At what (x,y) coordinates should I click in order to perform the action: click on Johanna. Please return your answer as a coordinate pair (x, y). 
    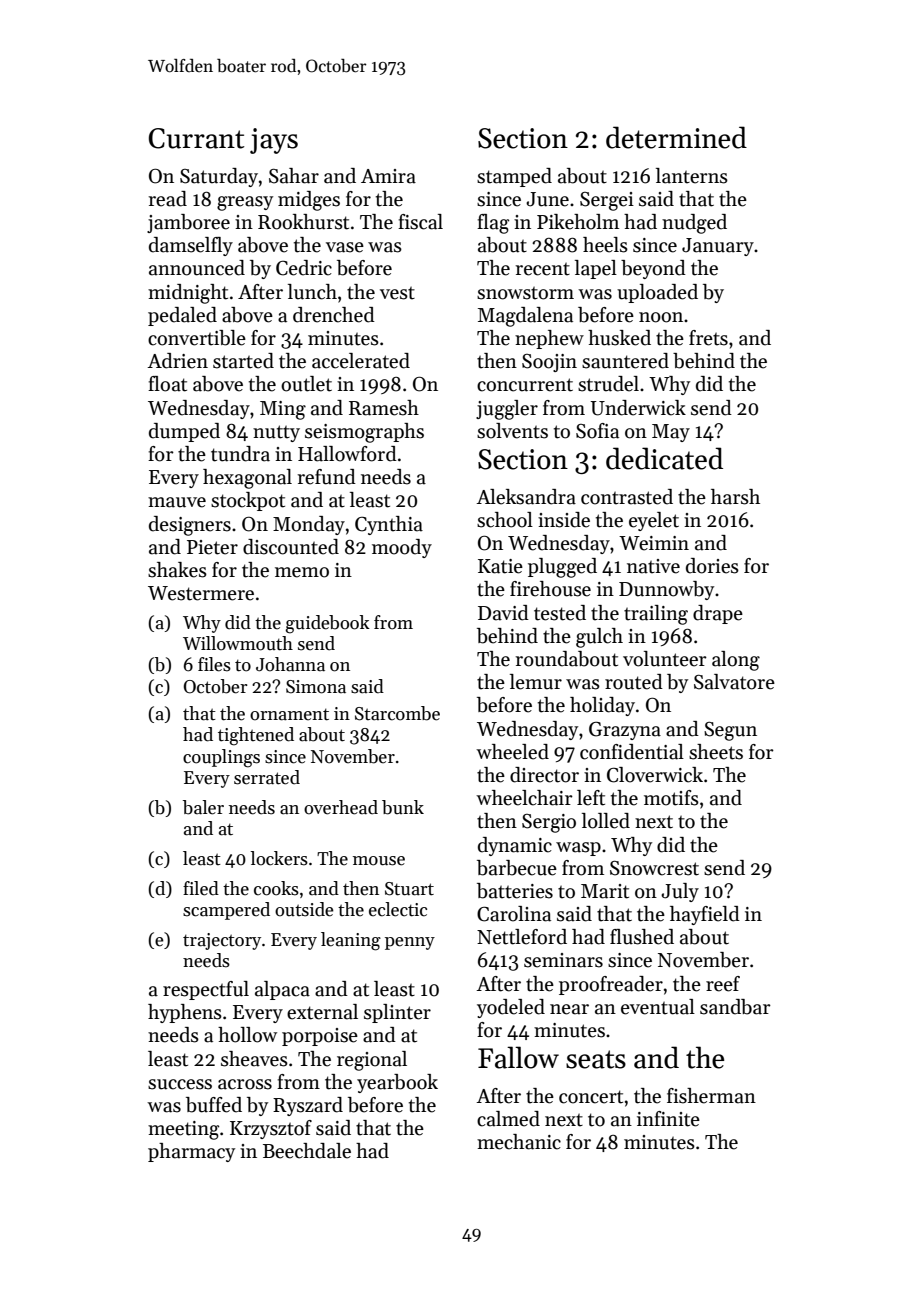
    Looking at the image, I should click on (290, 664).
